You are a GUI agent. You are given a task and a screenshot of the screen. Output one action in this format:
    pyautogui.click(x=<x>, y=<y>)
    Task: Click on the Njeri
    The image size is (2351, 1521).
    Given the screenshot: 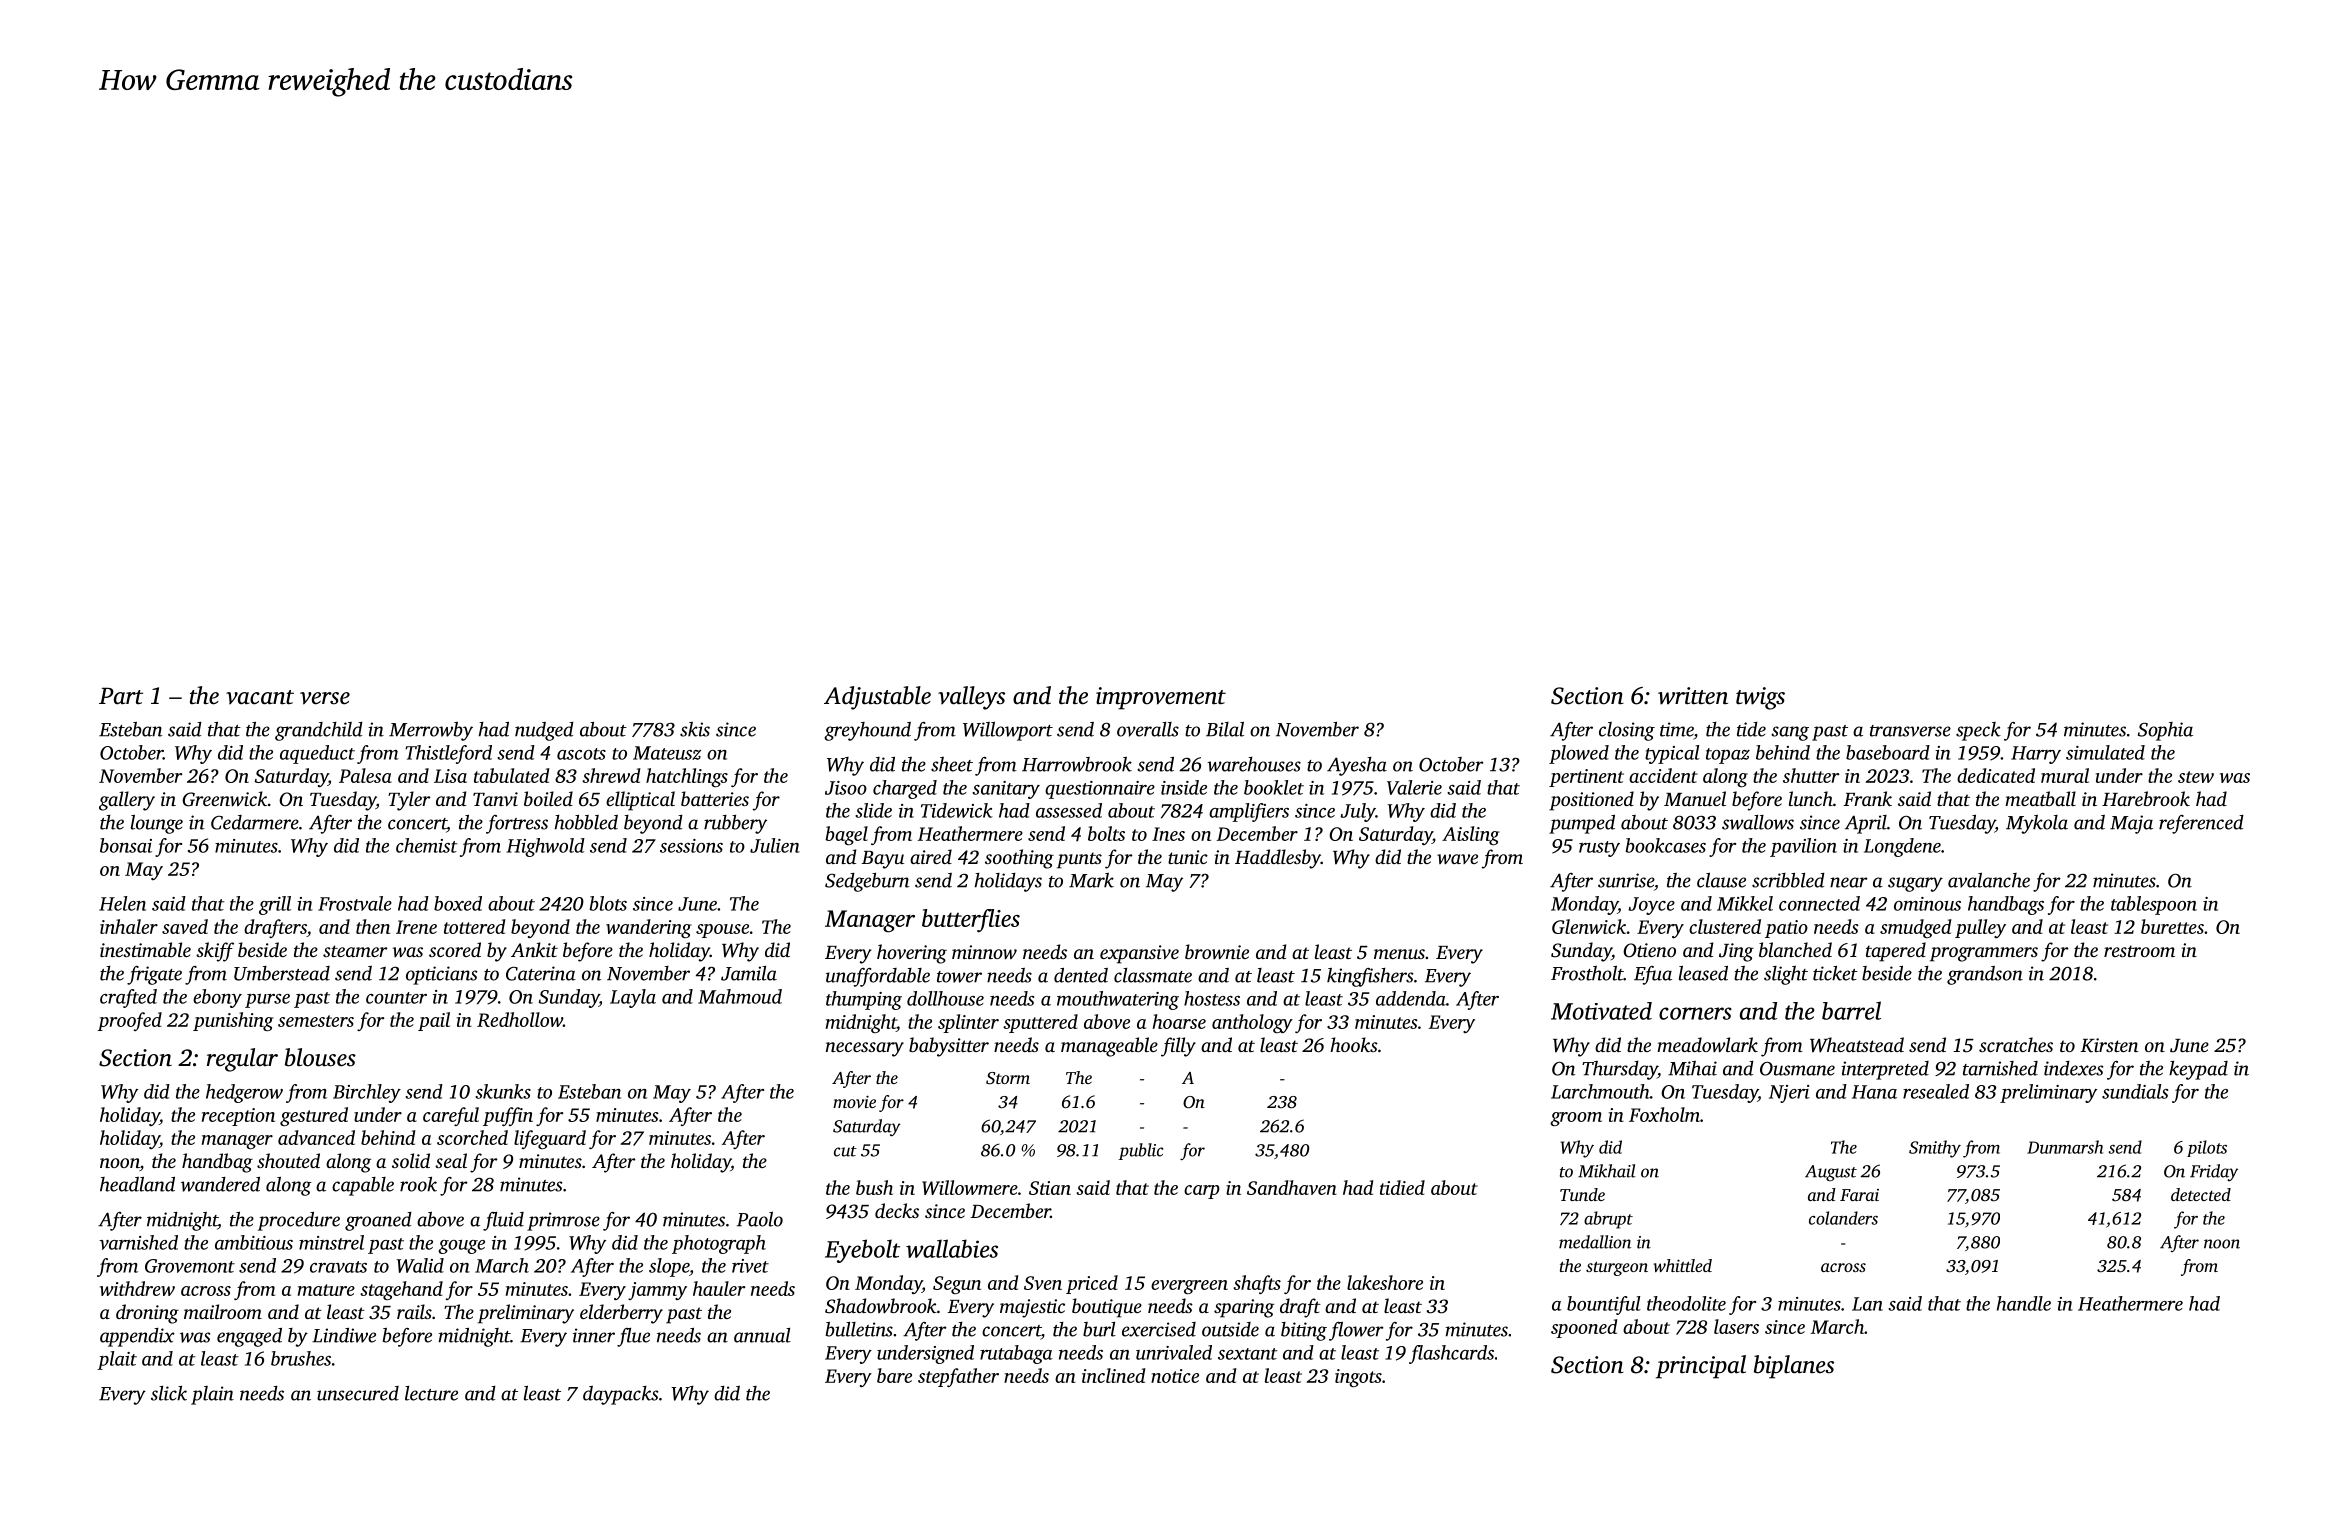 What is the action you would take?
    pyautogui.click(x=1789, y=1094)
